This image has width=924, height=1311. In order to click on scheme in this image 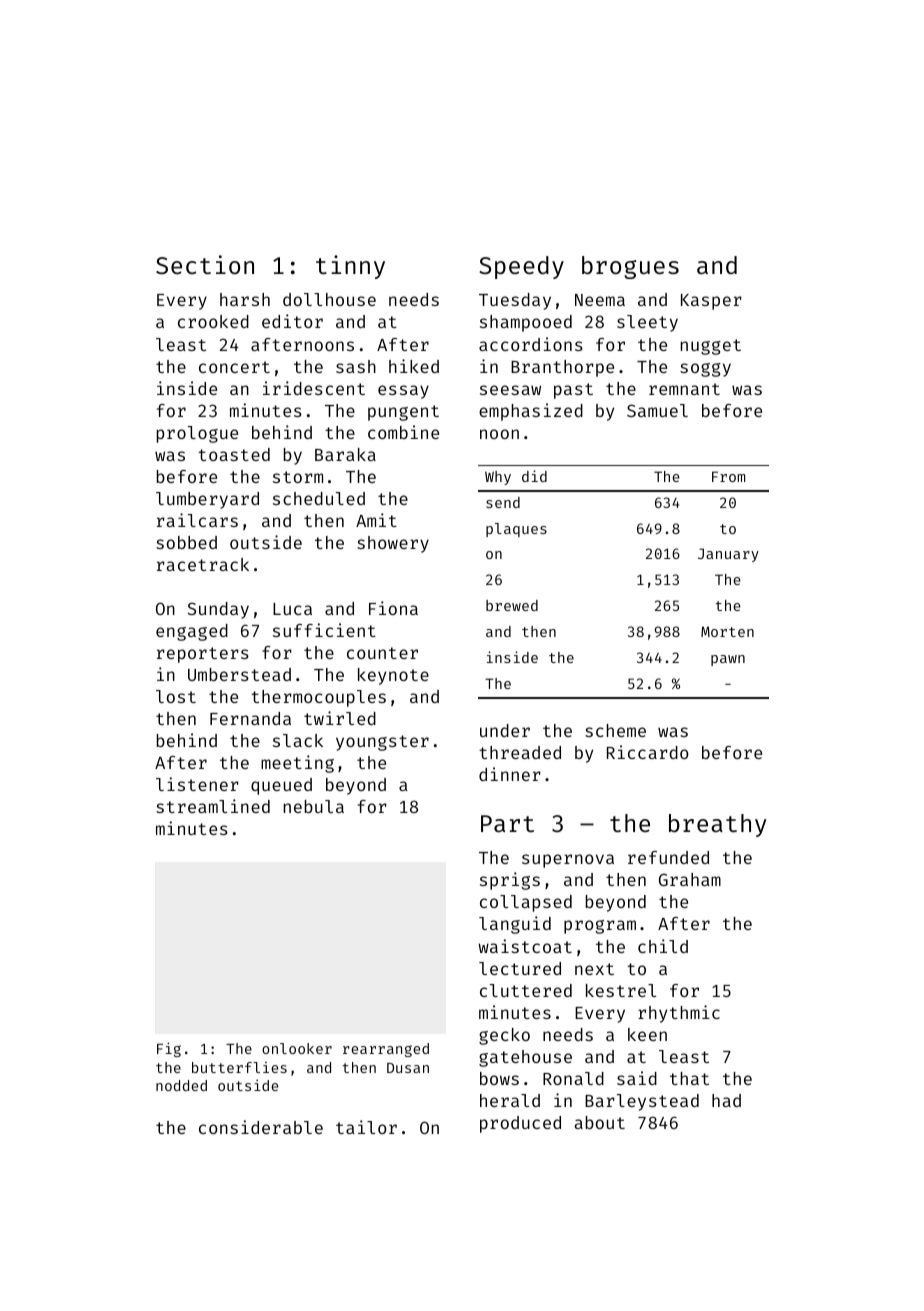, I will do `click(615, 730)`.
